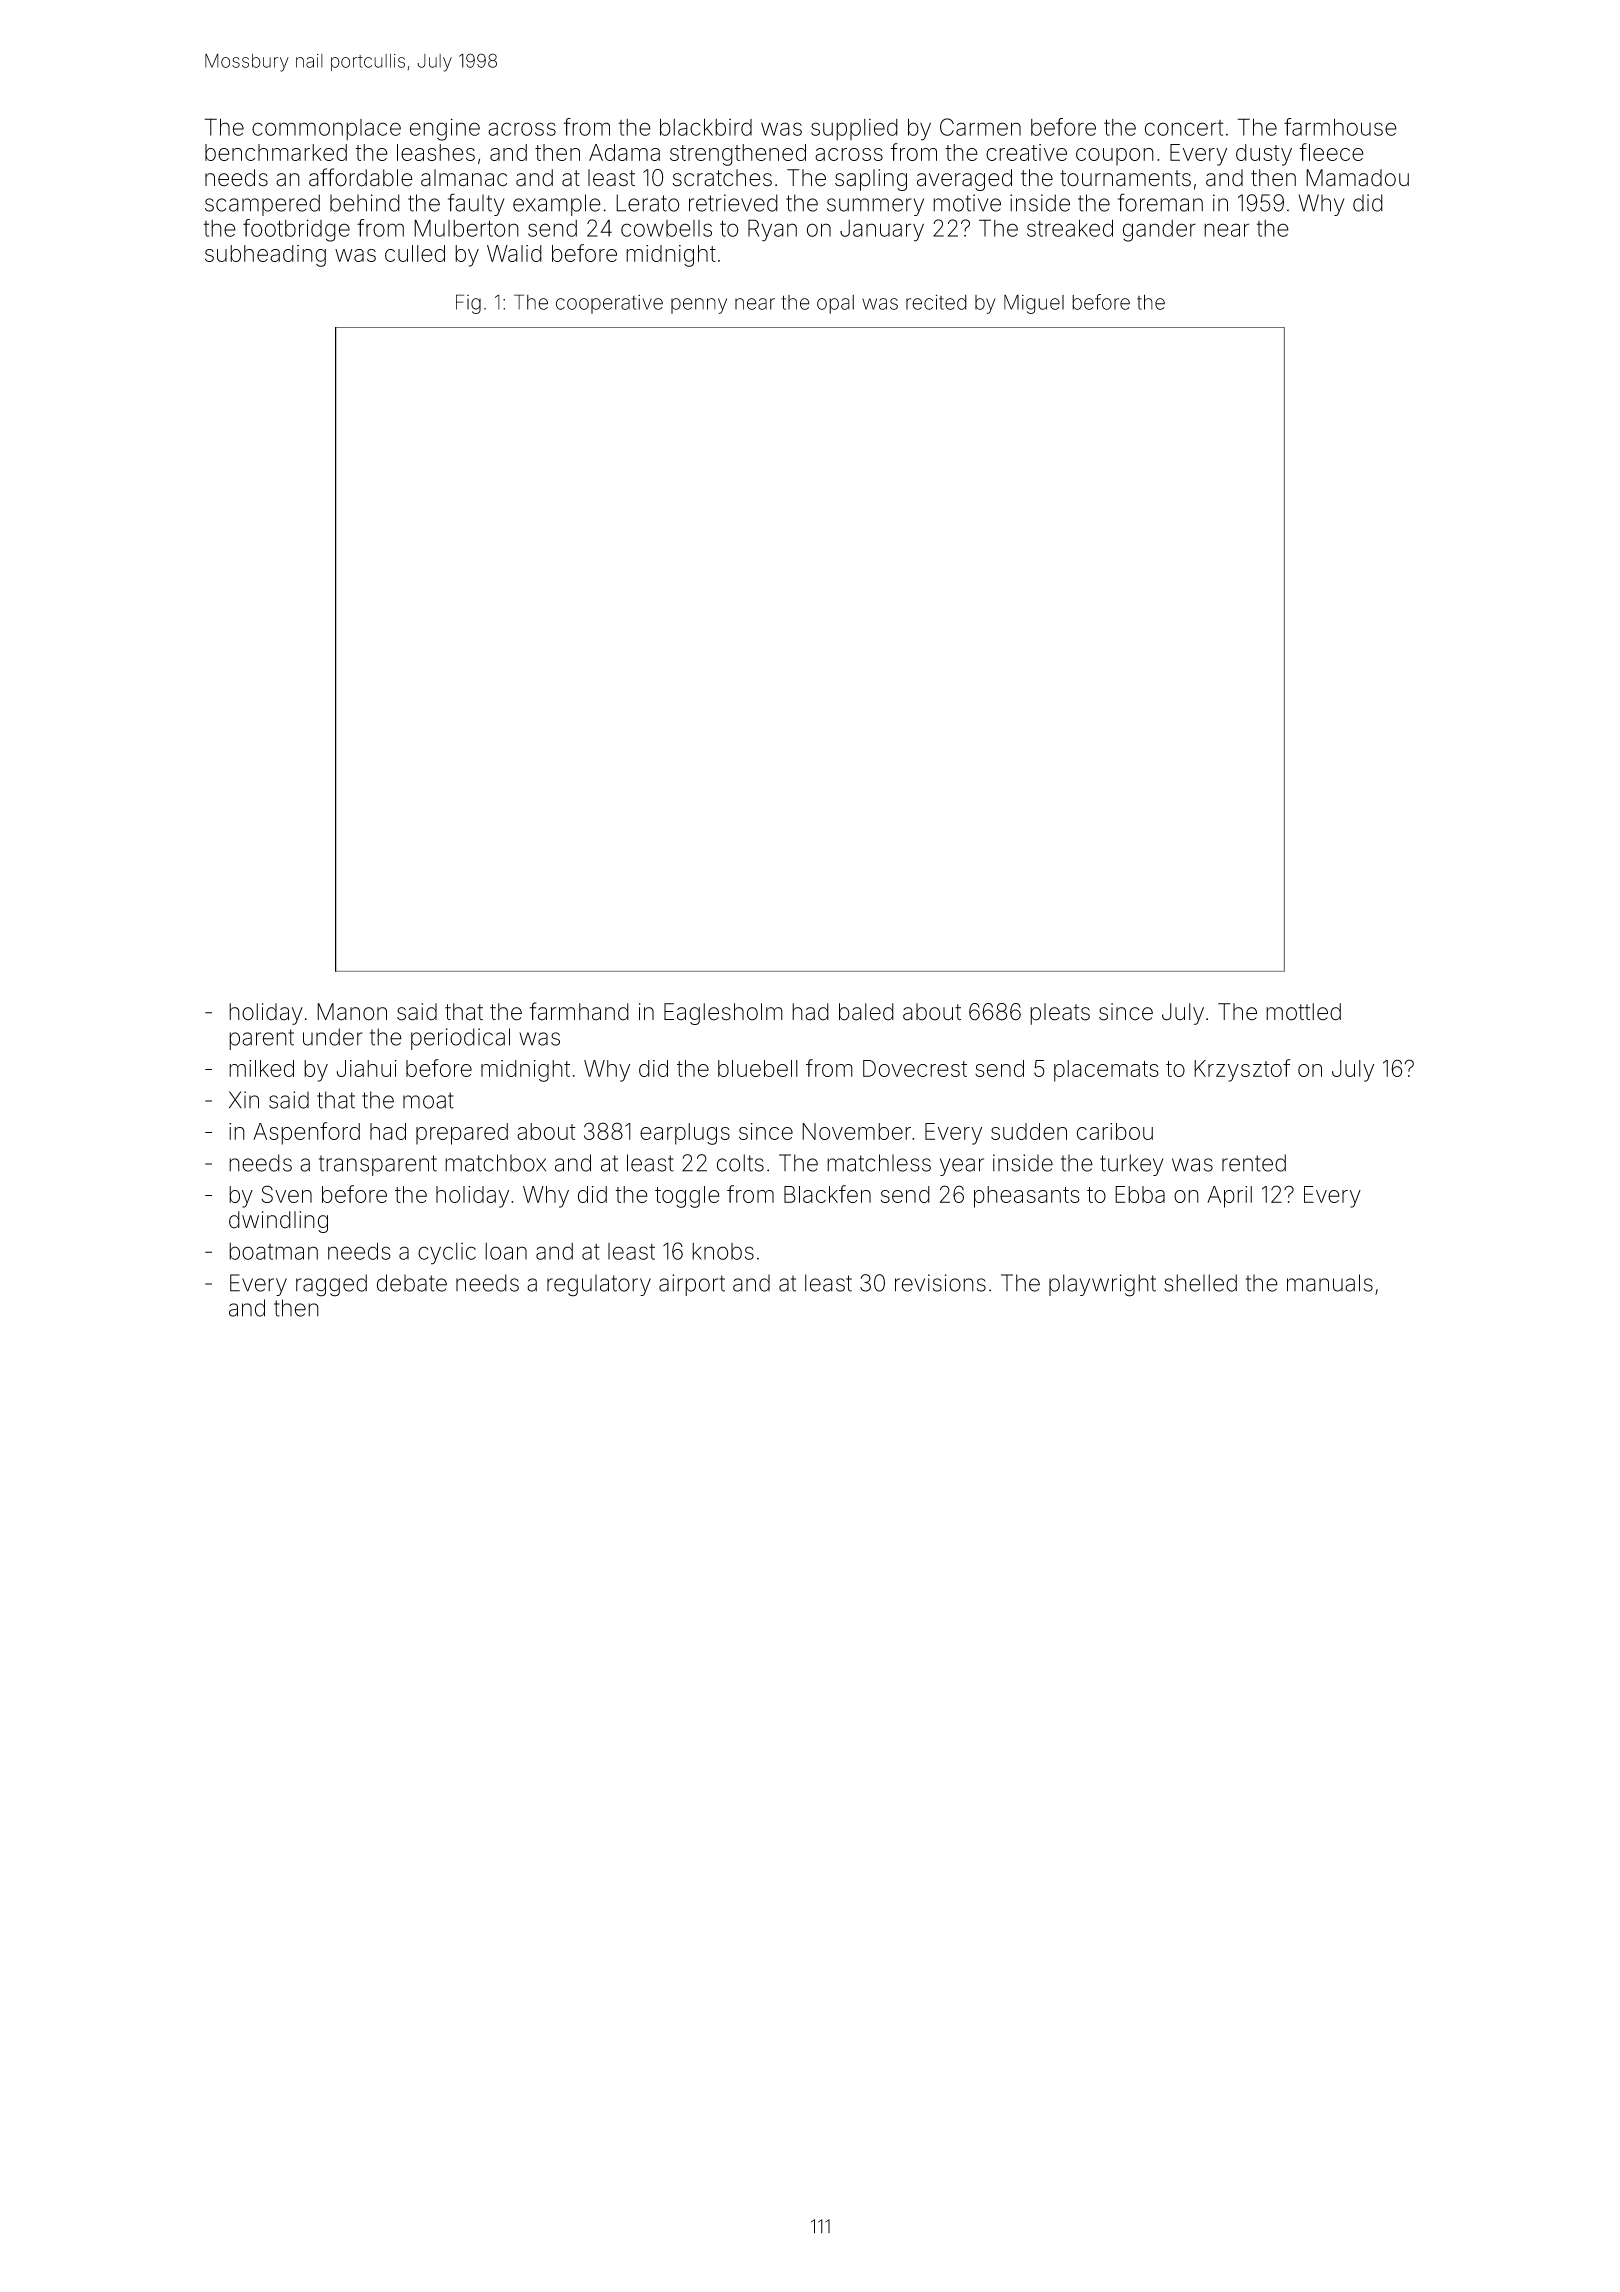 The height and width of the screenshot is (2292, 1620). Describe the element at coordinates (1034, 304) in the screenshot. I see `Miguel` at that location.
